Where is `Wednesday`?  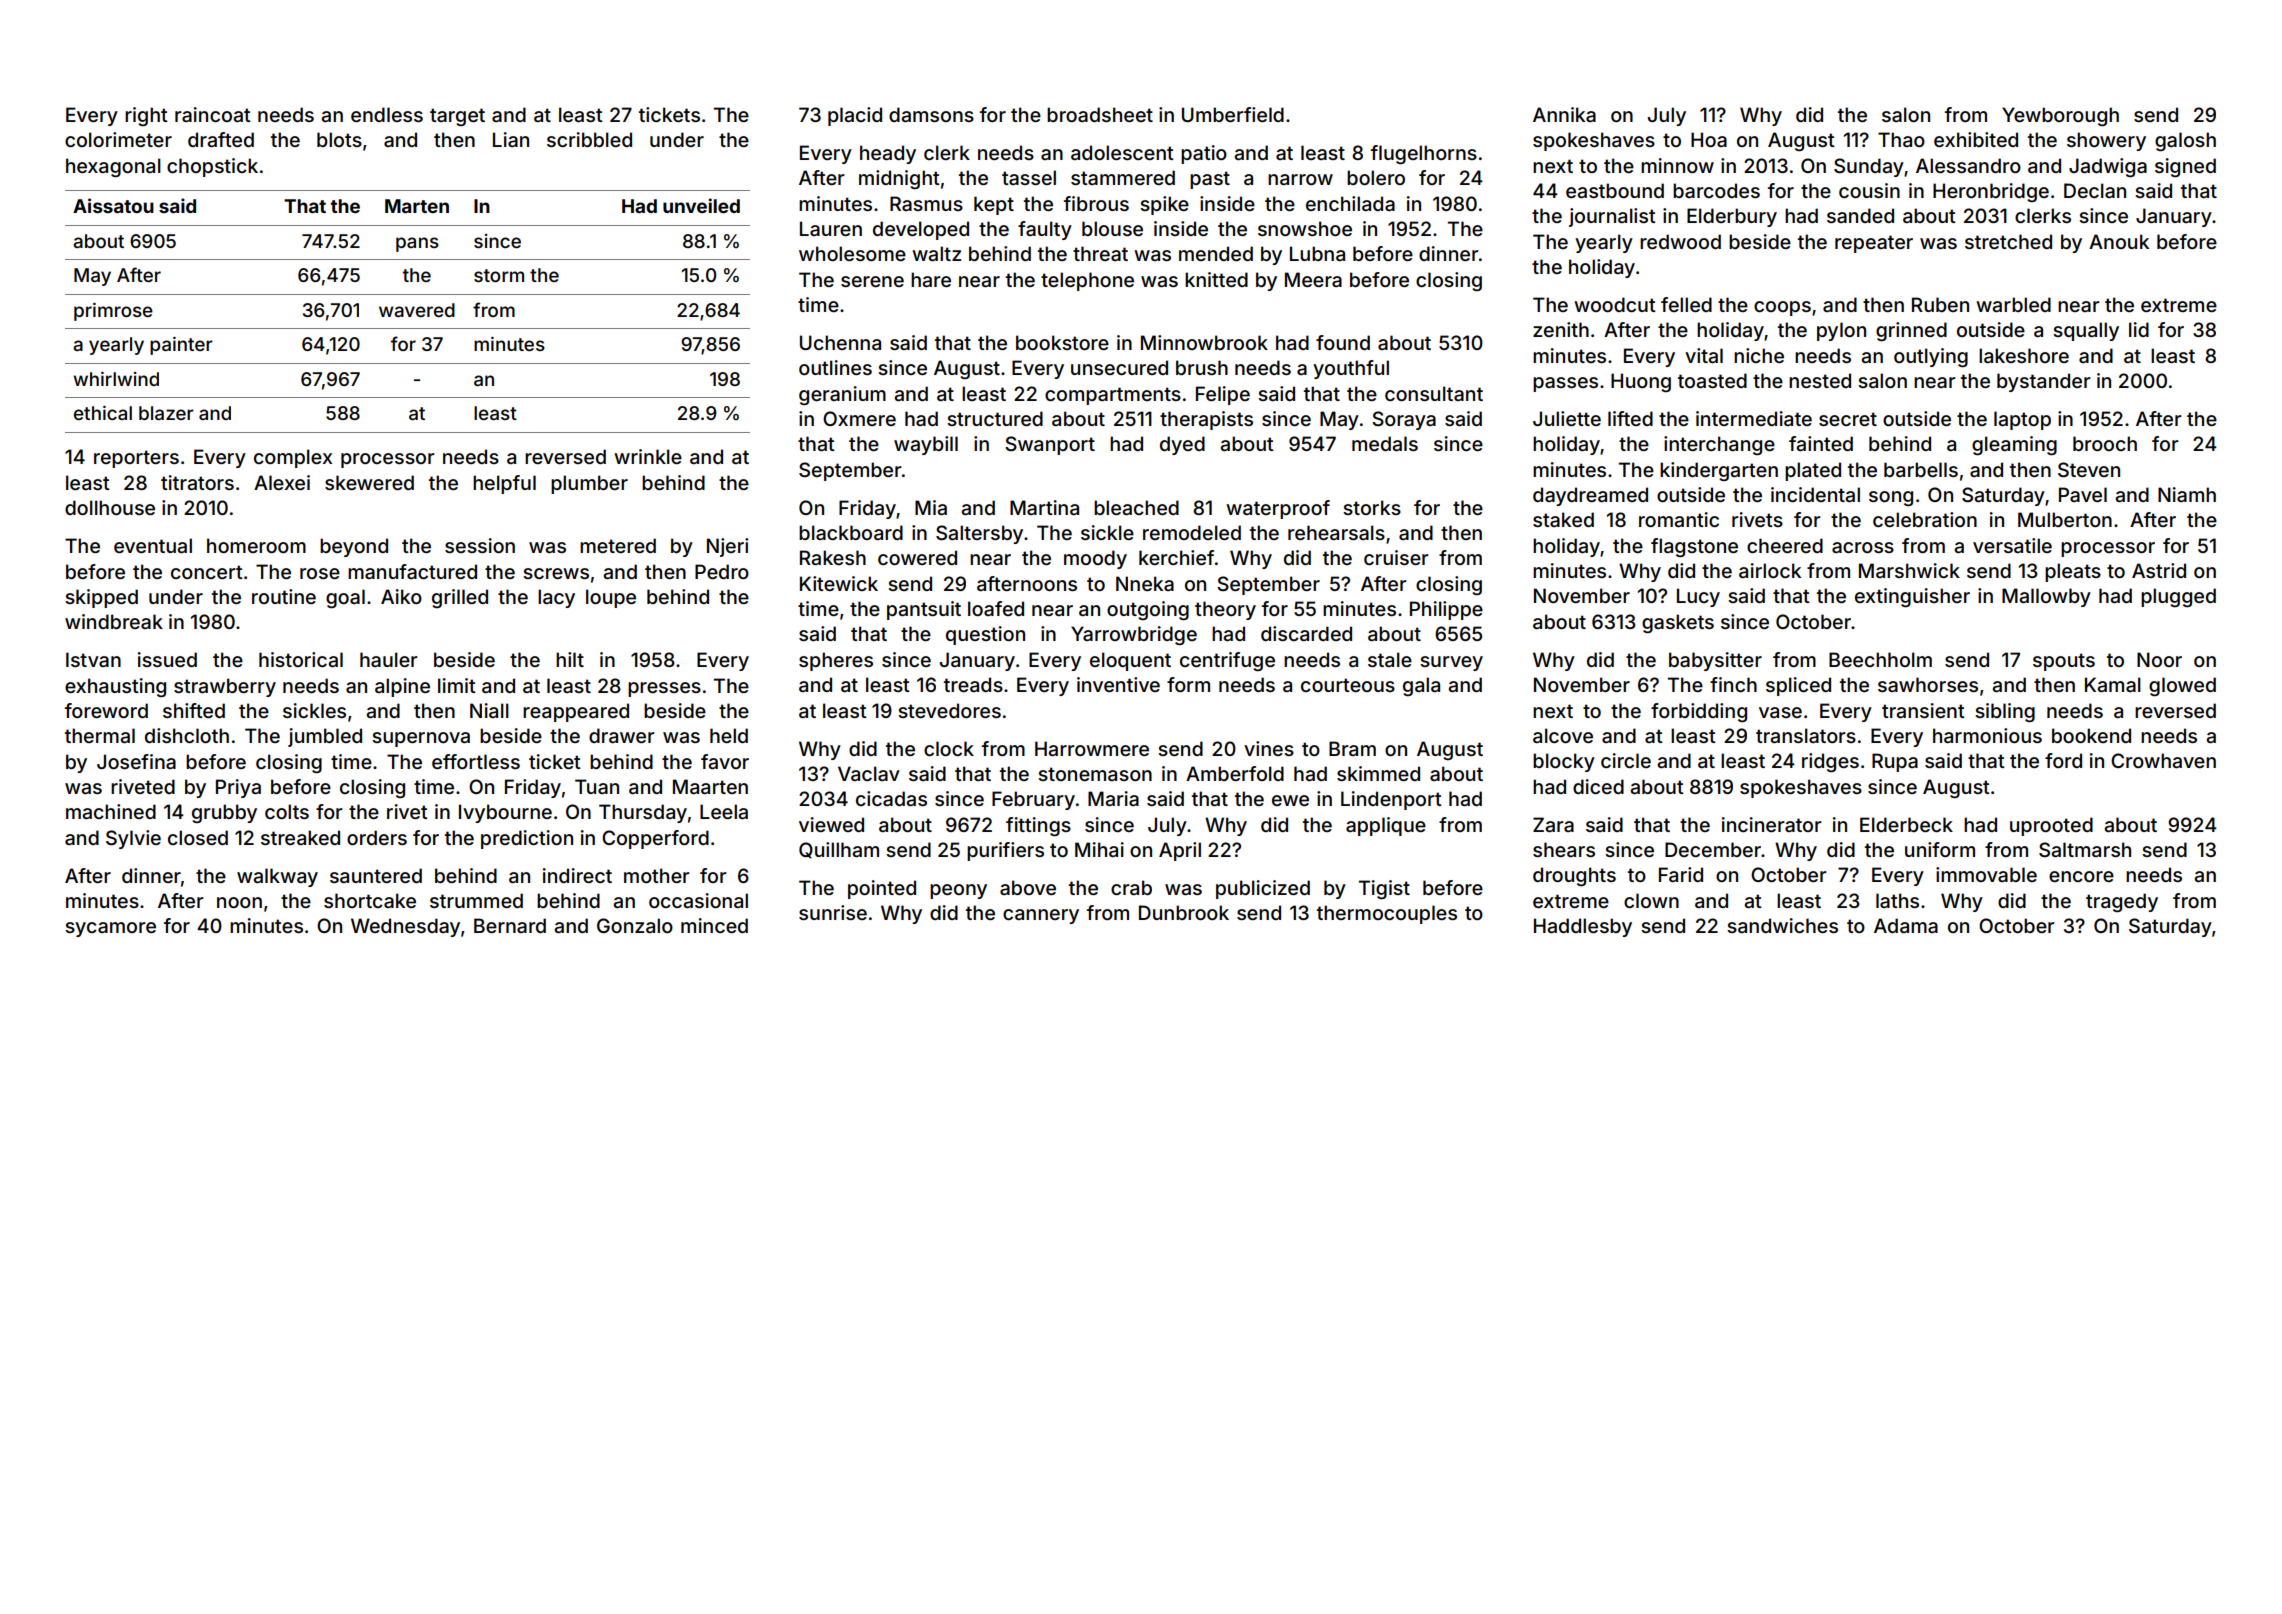
Wednesday is located at coordinates (405, 927).
